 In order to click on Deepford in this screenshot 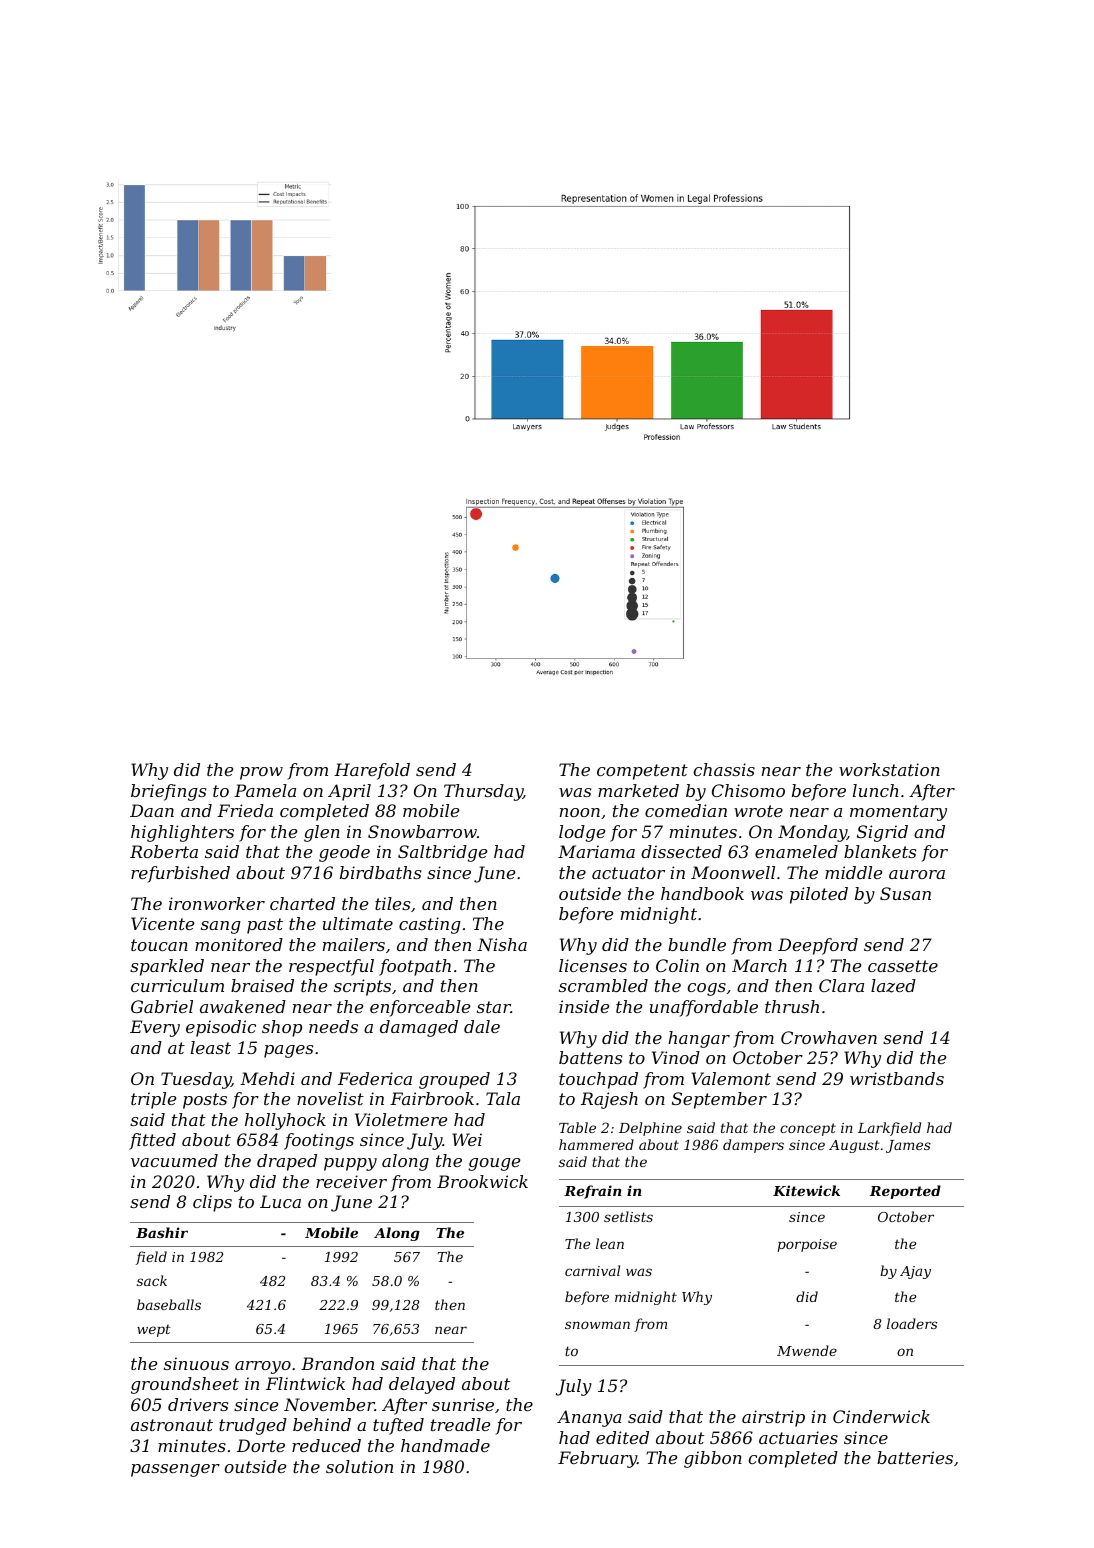, I will do `click(818, 946)`.
